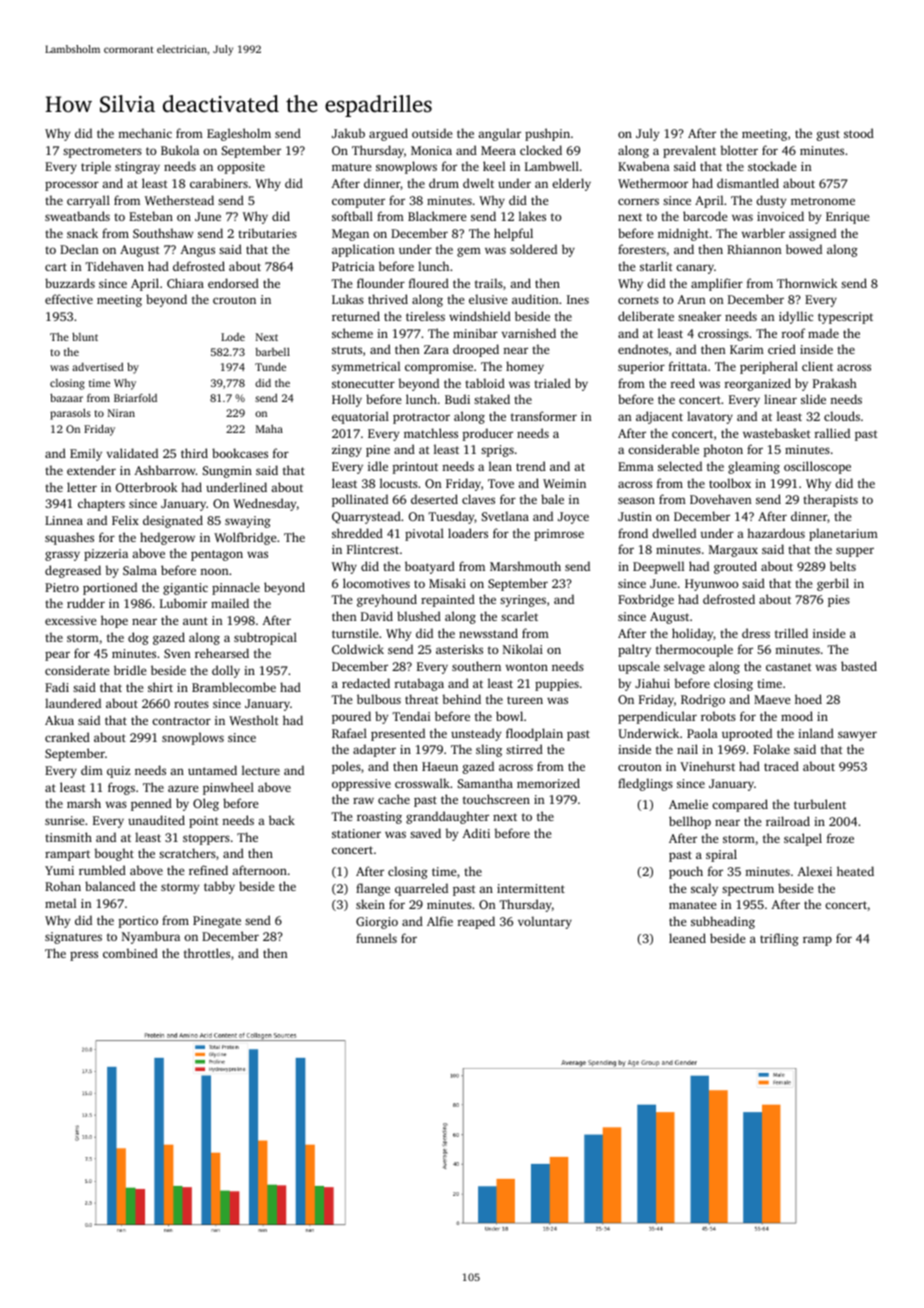 The image size is (924, 1308). What do you see at coordinates (233, 337) in the screenshot?
I see `Lode` at bounding box center [233, 337].
